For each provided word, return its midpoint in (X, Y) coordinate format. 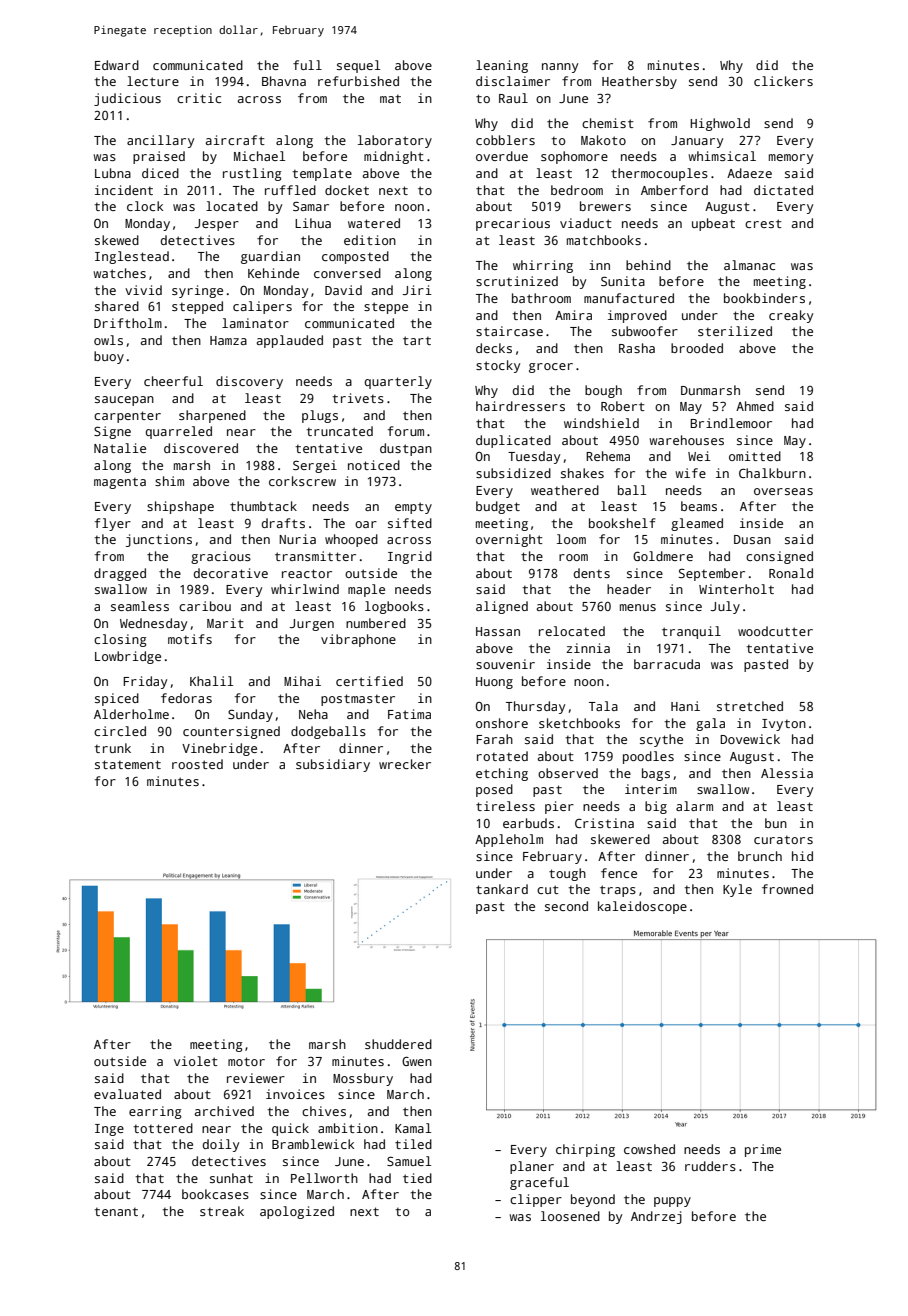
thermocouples (659, 174)
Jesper (217, 225)
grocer (551, 368)
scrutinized (517, 281)
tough (567, 874)
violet (196, 1061)
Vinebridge (219, 749)
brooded (697, 348)
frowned (787, 889)
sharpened (212, 416)
